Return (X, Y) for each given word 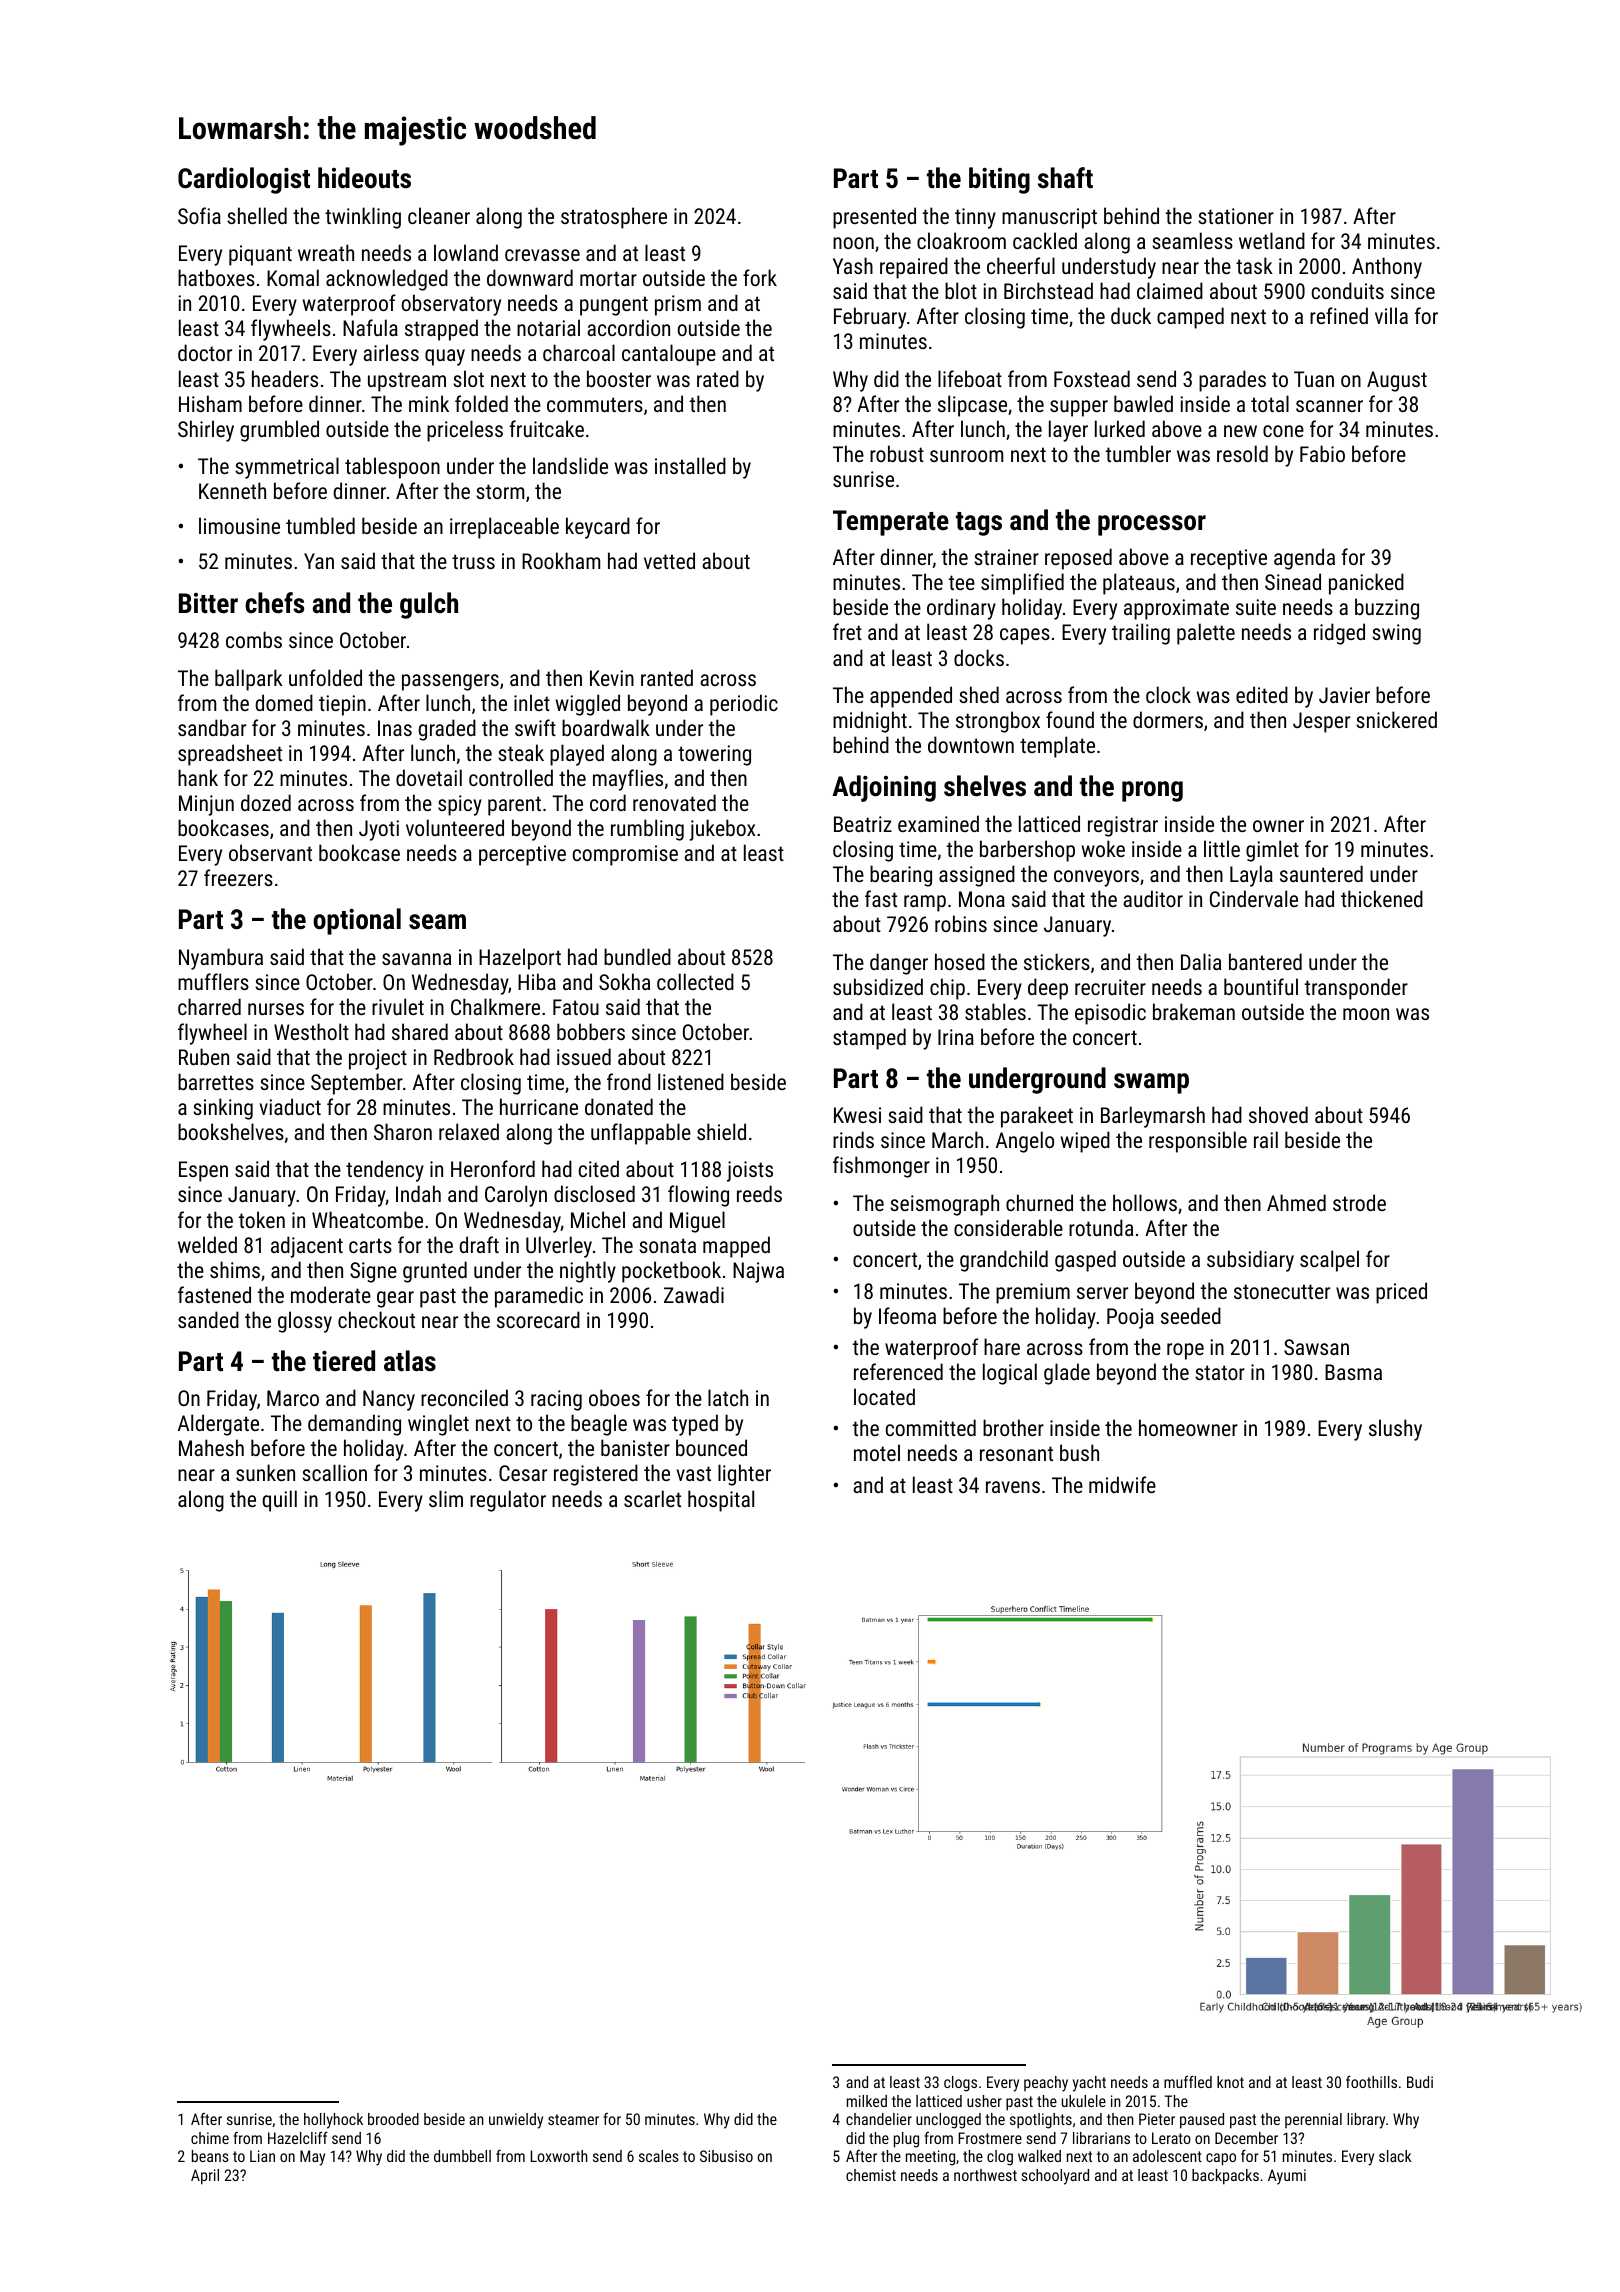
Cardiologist (244, 180)
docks (979, 657)
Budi (1420, 2082)
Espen (203, 1171)
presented (874, 218)
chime (210, 2138)
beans (210, 2156)
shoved (1278, 1114)
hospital (721, 1501)
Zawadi (694, 1294)
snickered (1396, 719)
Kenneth (232, 490)
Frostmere (990, 2138)
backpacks (1225, 2177)
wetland (1272, 240)
